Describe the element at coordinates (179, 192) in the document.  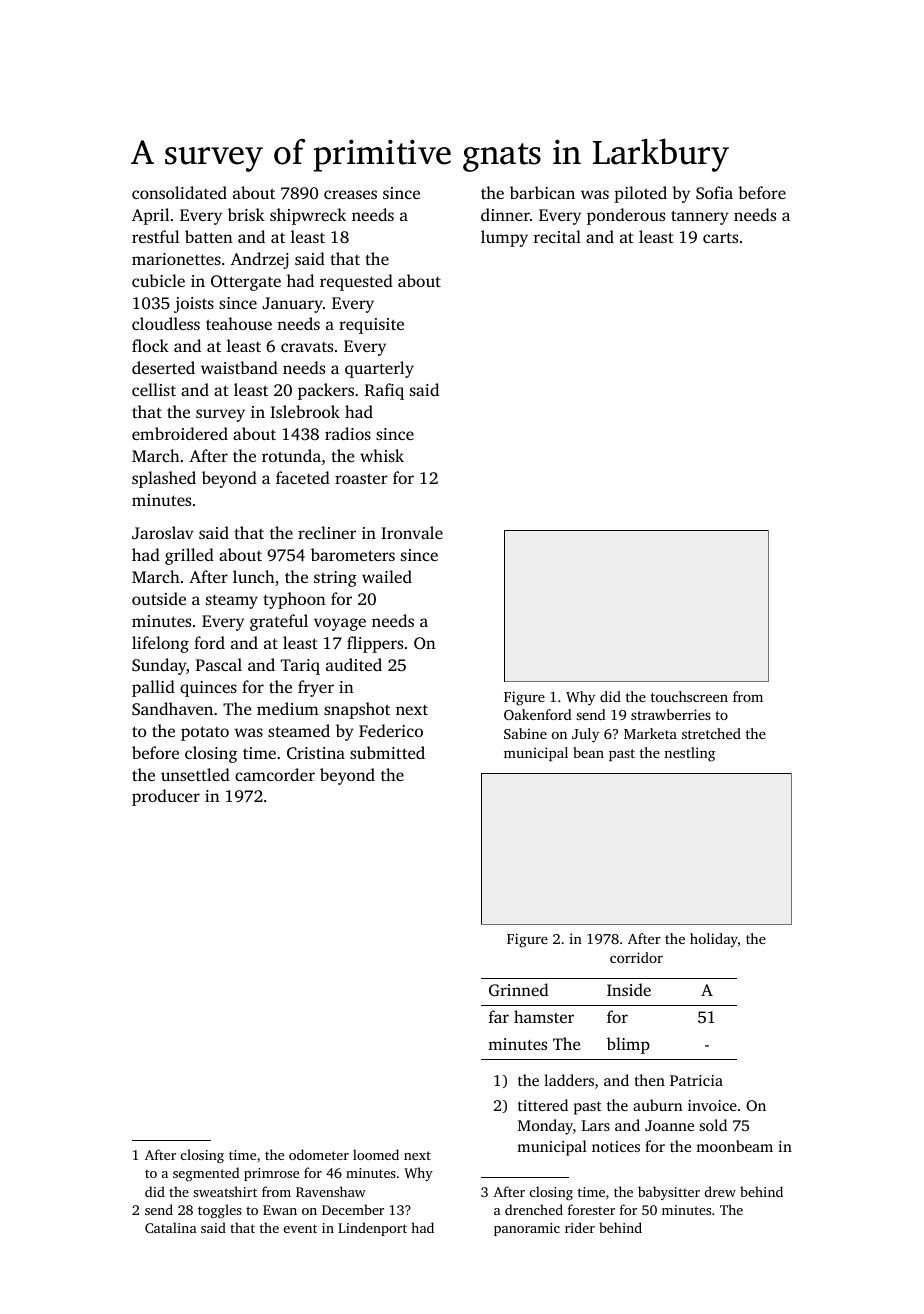
I see `consolidated` at that location.
